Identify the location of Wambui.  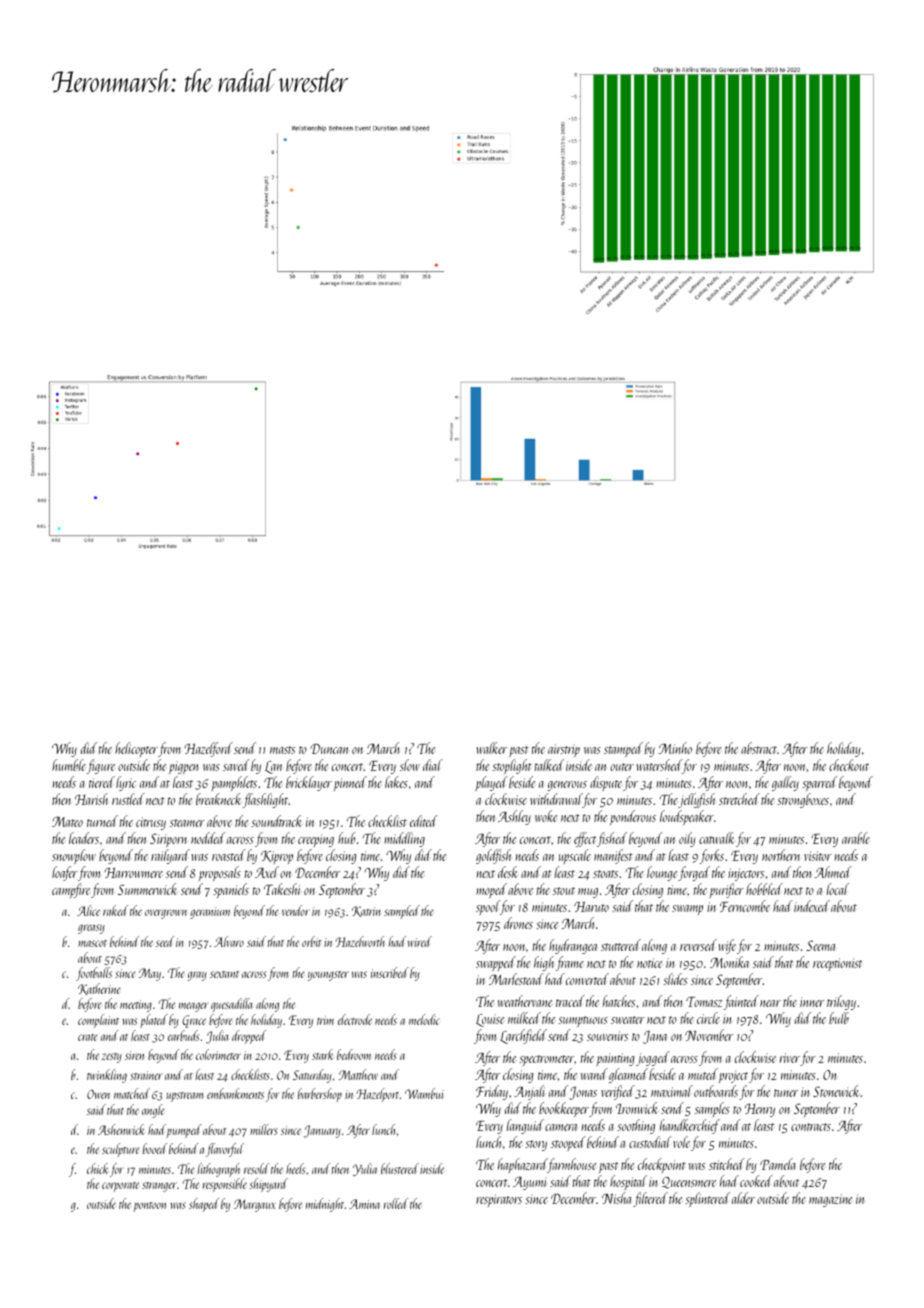
(424, 1093).
